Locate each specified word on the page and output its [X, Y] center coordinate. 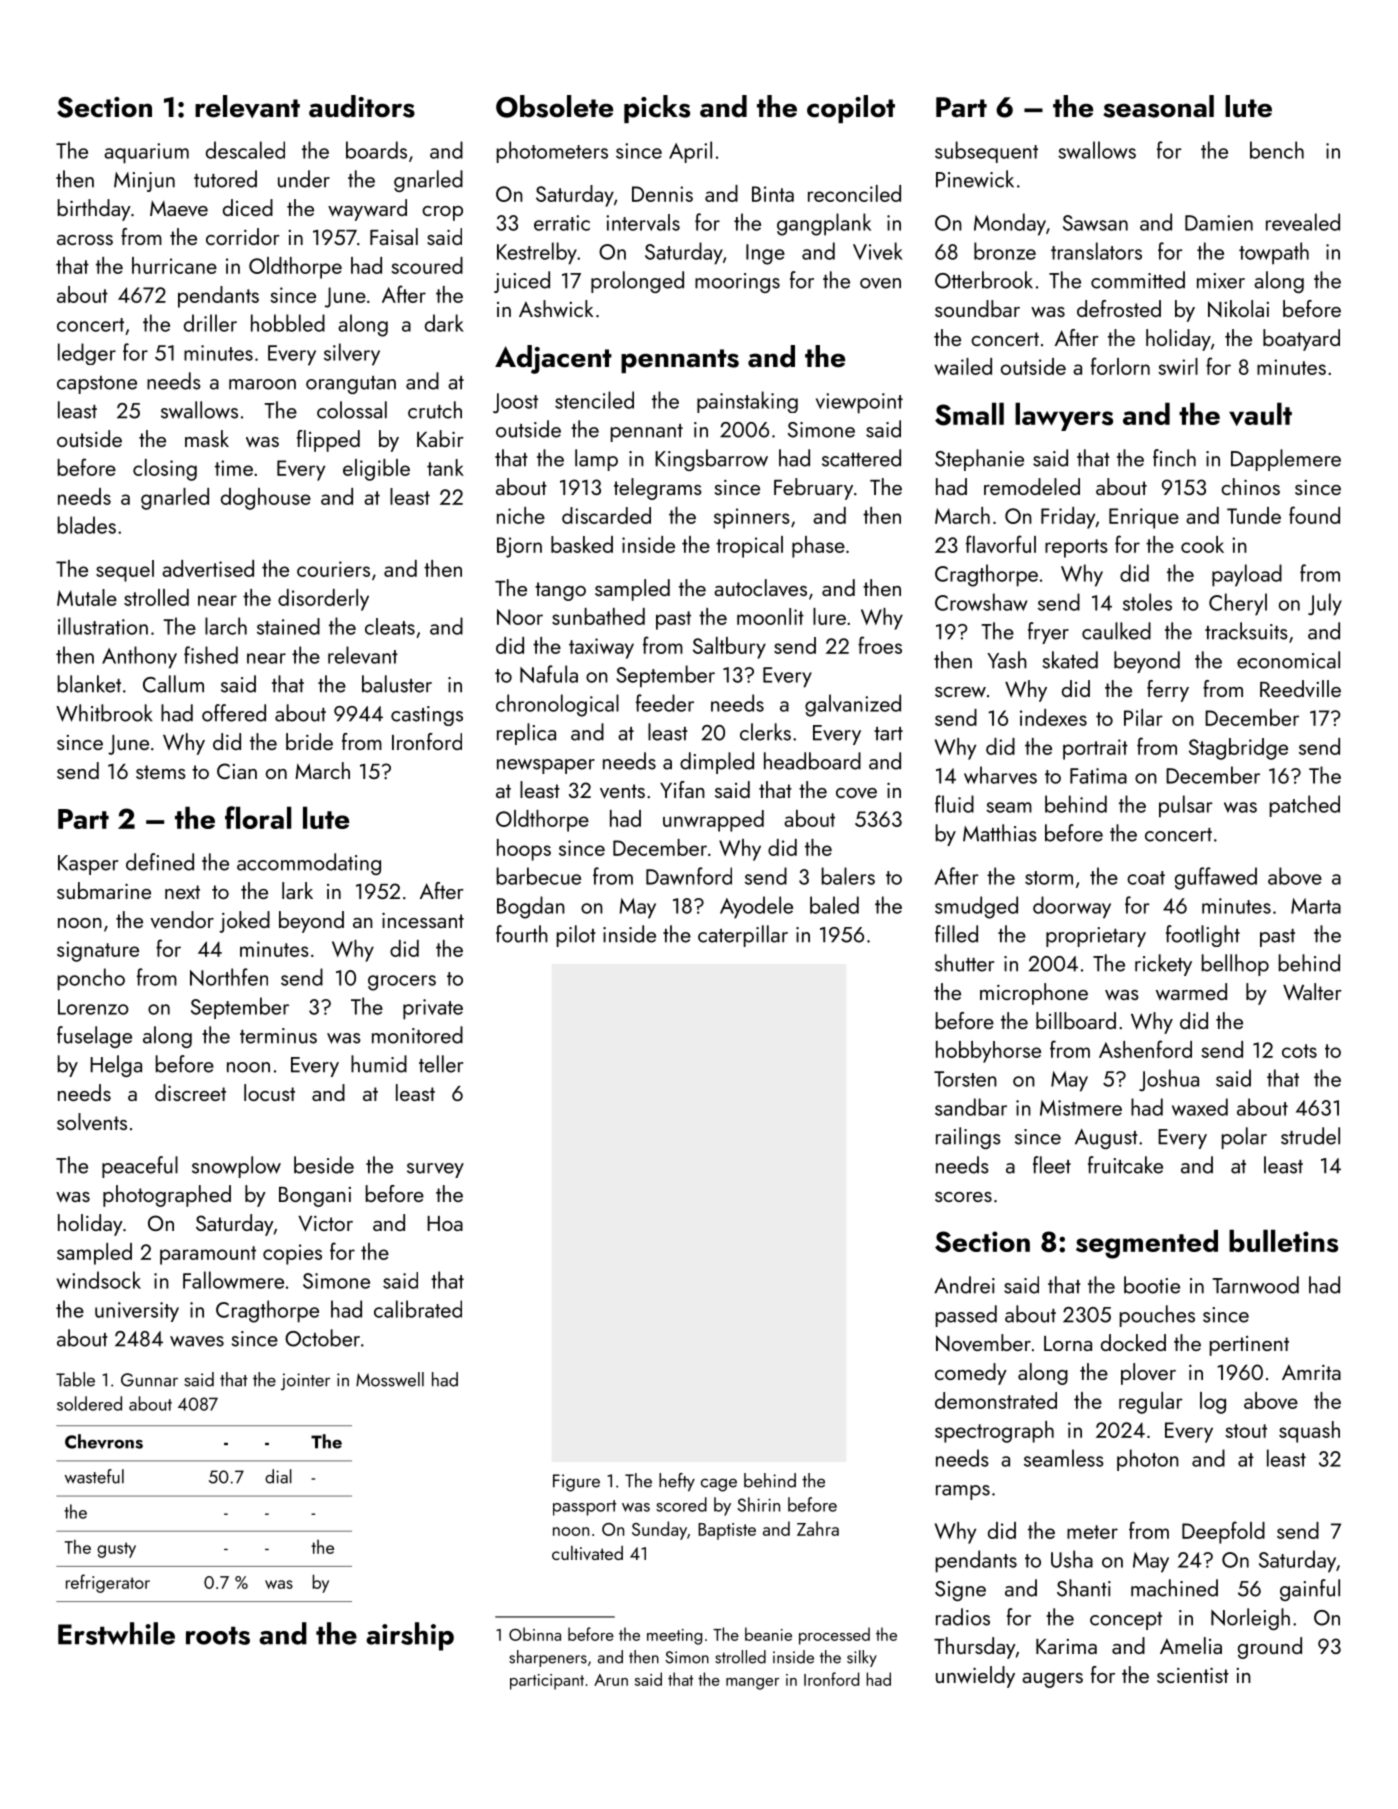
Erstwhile [116, 1633]
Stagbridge [1238, 749]
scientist [1193, 1675]
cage [719, 1485]
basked [582, 544]
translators [1096, 251]
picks [657, 109]
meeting [674, 1637]
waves [197, 1341]
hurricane [174, 265]
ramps [963, 1492]
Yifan [682, 789]
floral [258, 817]
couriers [333, 569]
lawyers [1064, 416]
